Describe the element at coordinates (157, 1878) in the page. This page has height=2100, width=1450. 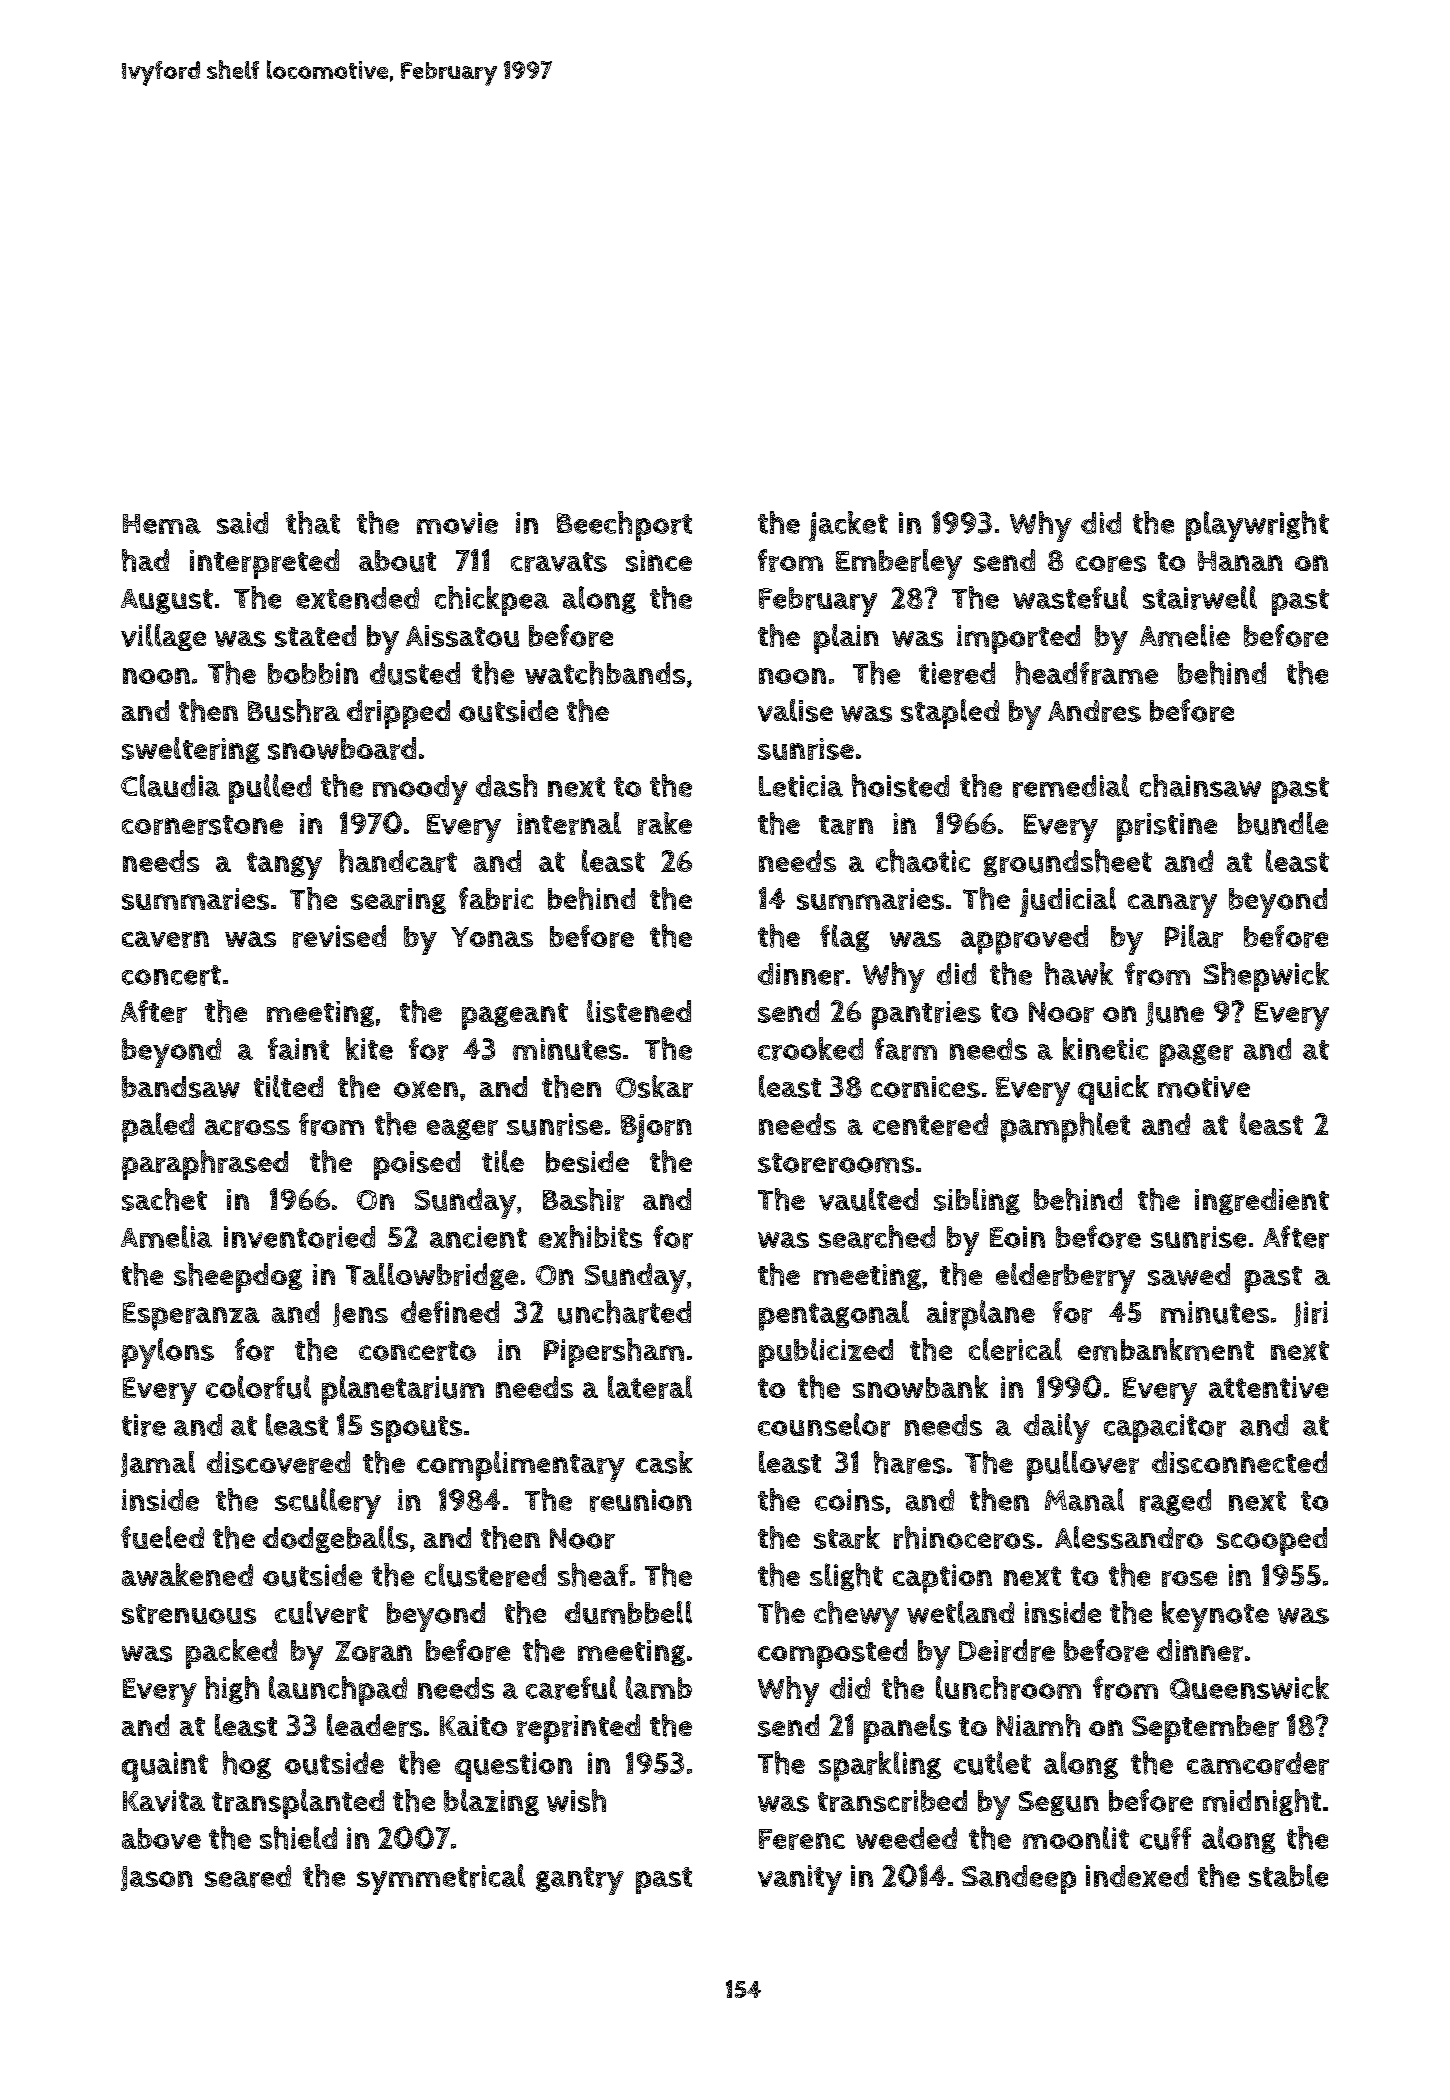
I see `Jason` at that location.
